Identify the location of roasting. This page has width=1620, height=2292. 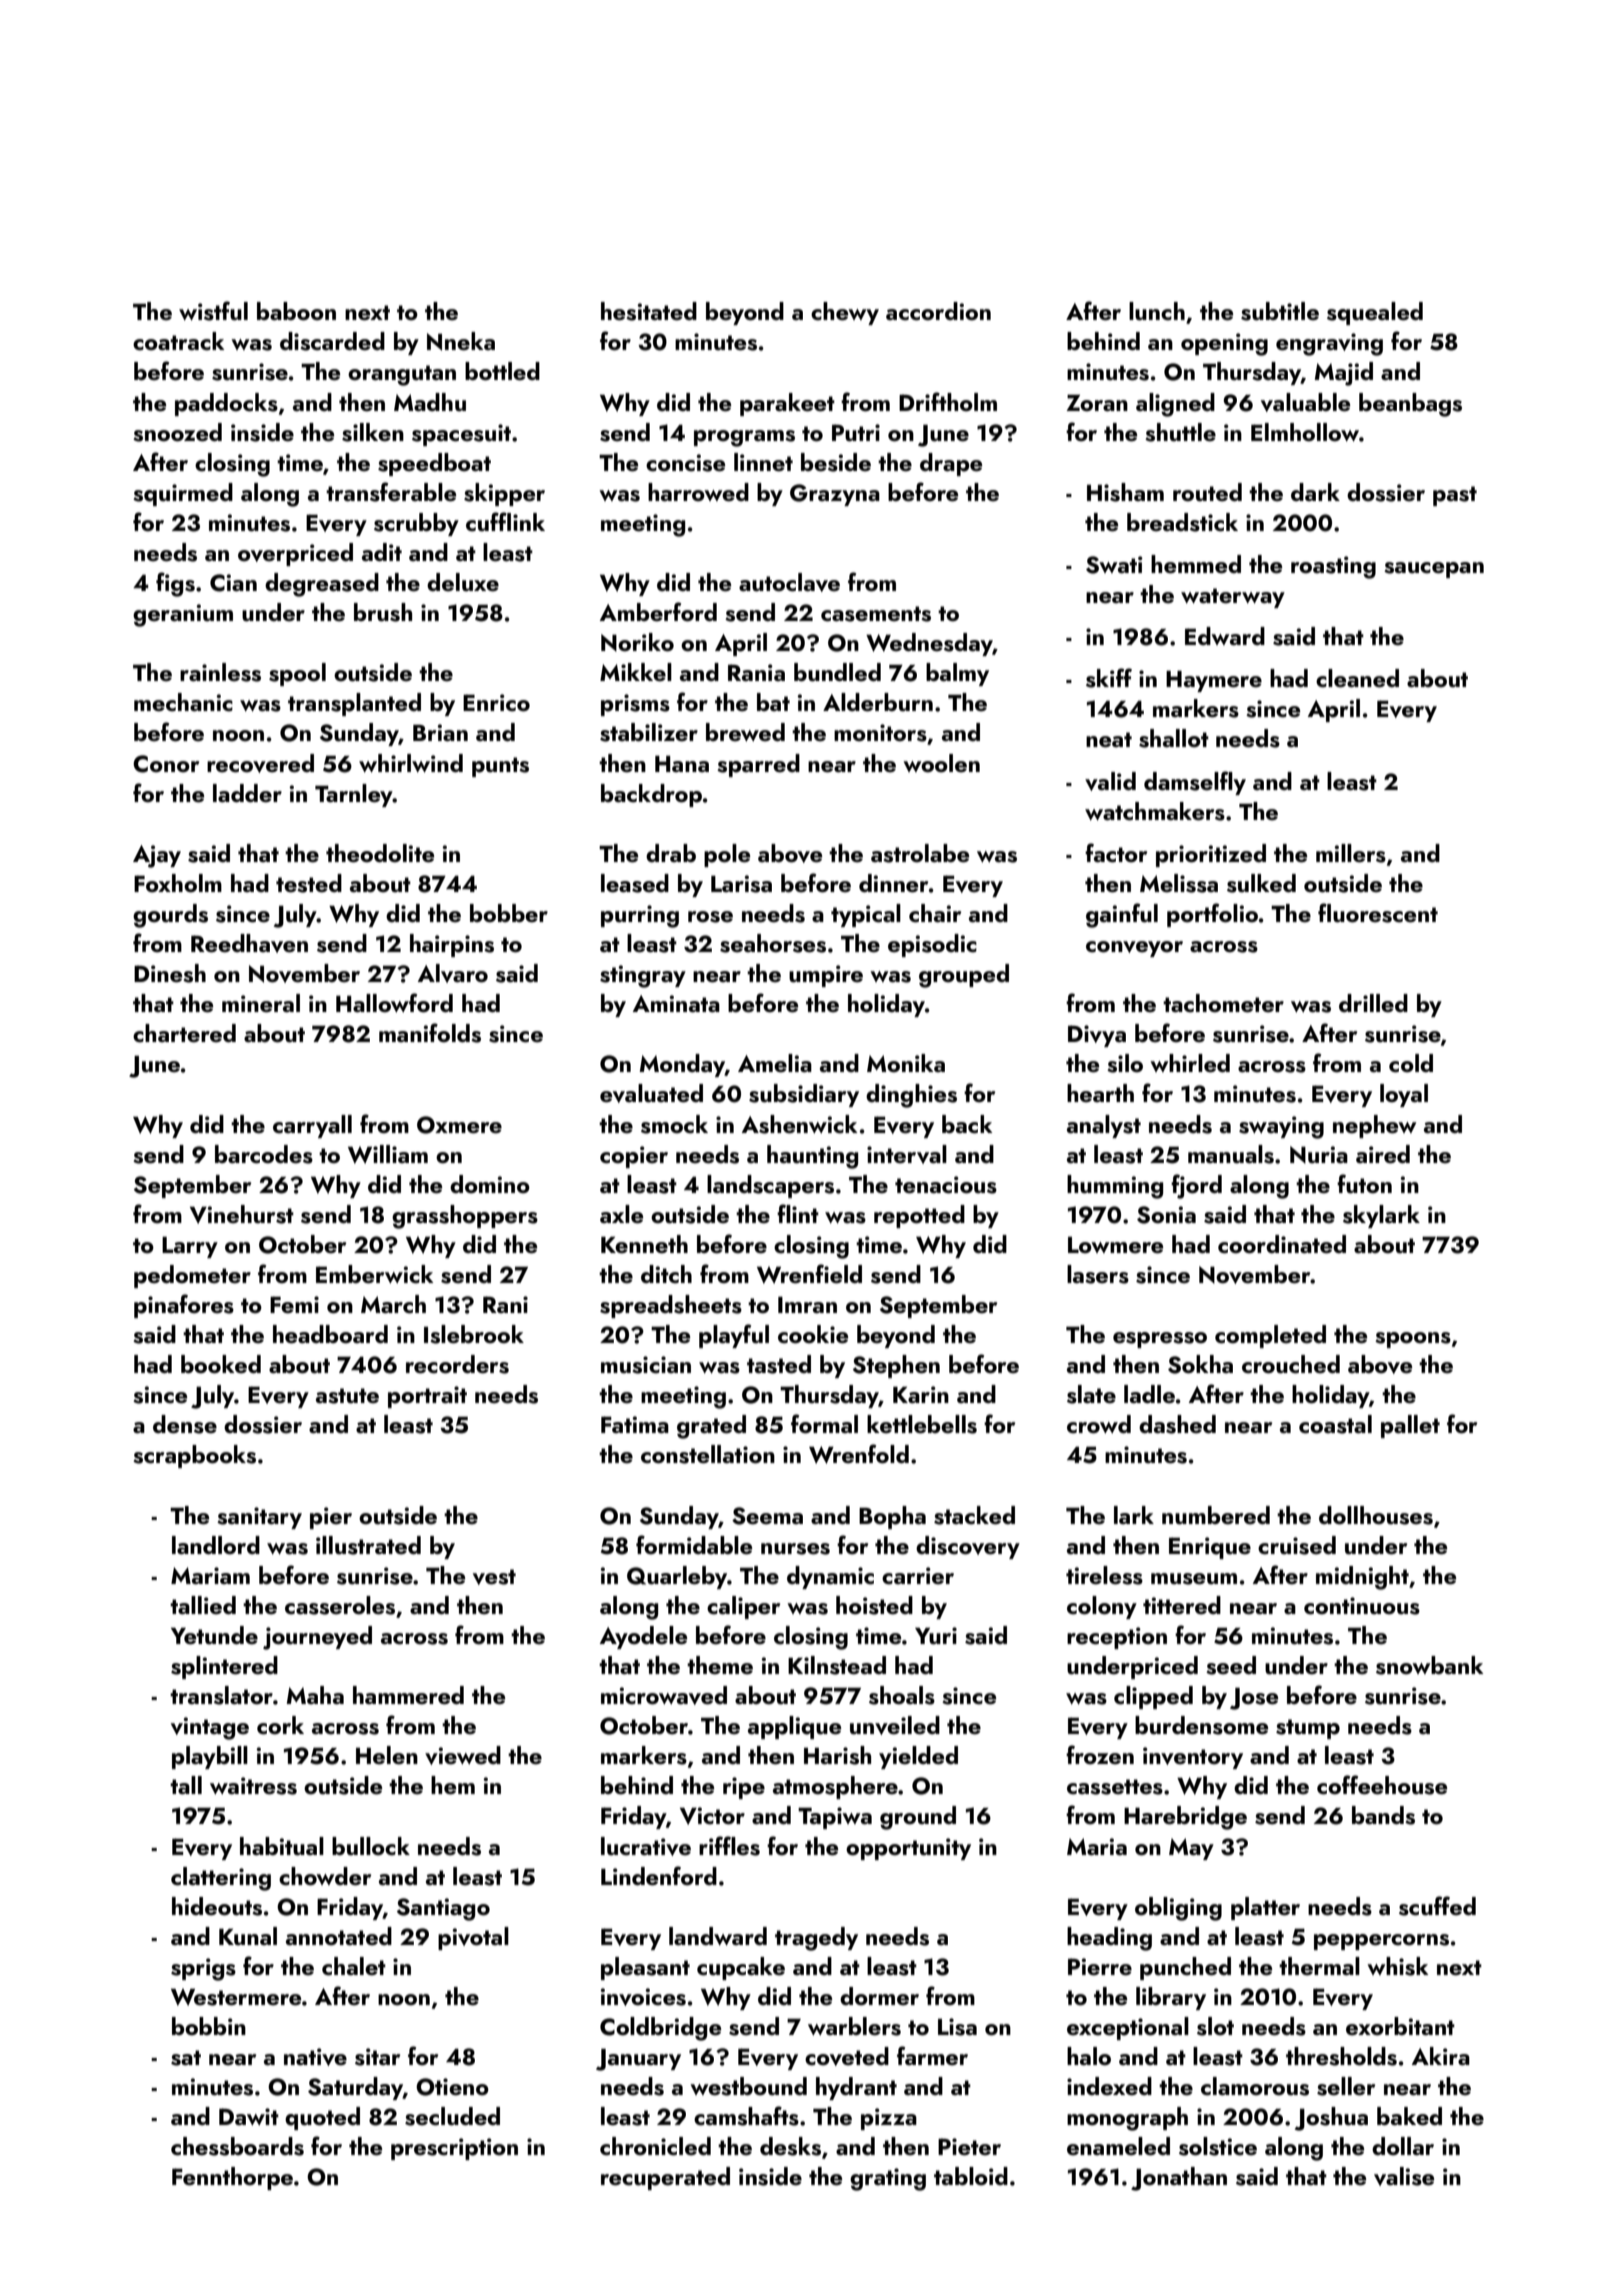
(1333, 567).
